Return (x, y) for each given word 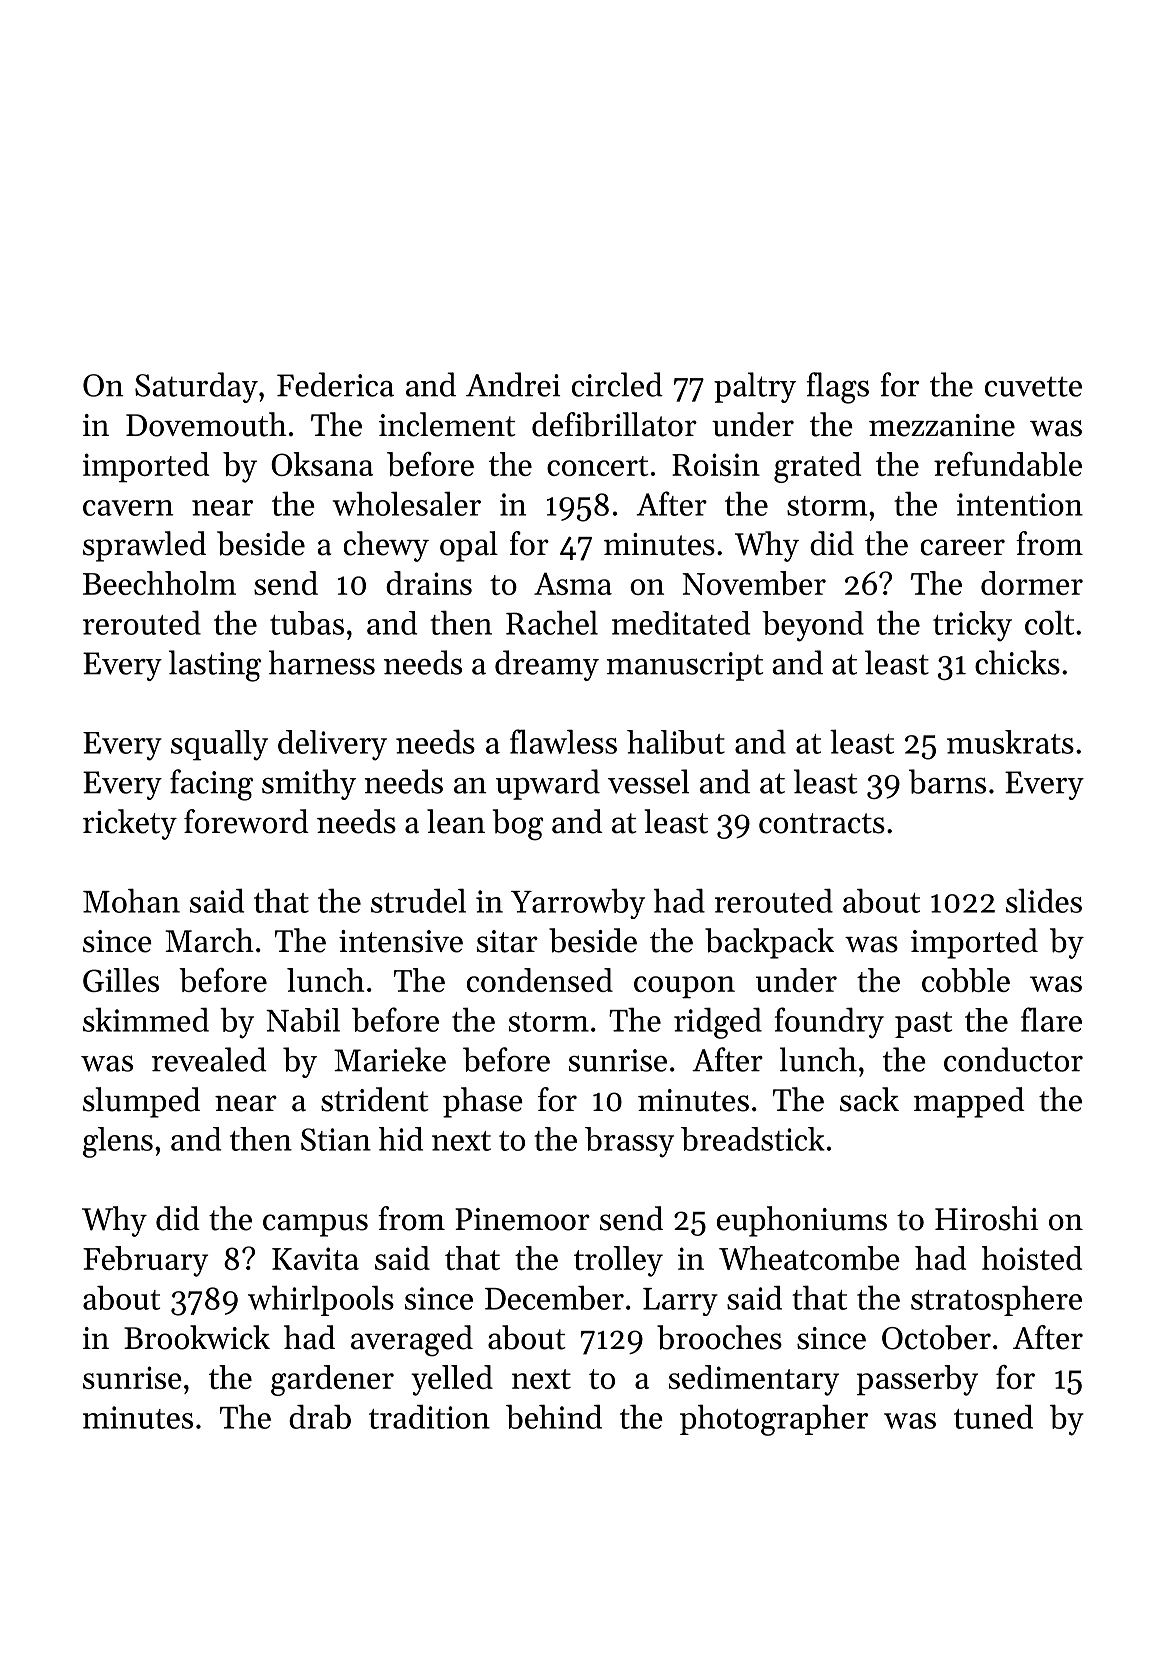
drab (320, 1416)
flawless (563, 741)
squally (219, 745)
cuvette (1033, 386)
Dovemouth (206, 424)
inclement (447, 424)
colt (1049, 622)
